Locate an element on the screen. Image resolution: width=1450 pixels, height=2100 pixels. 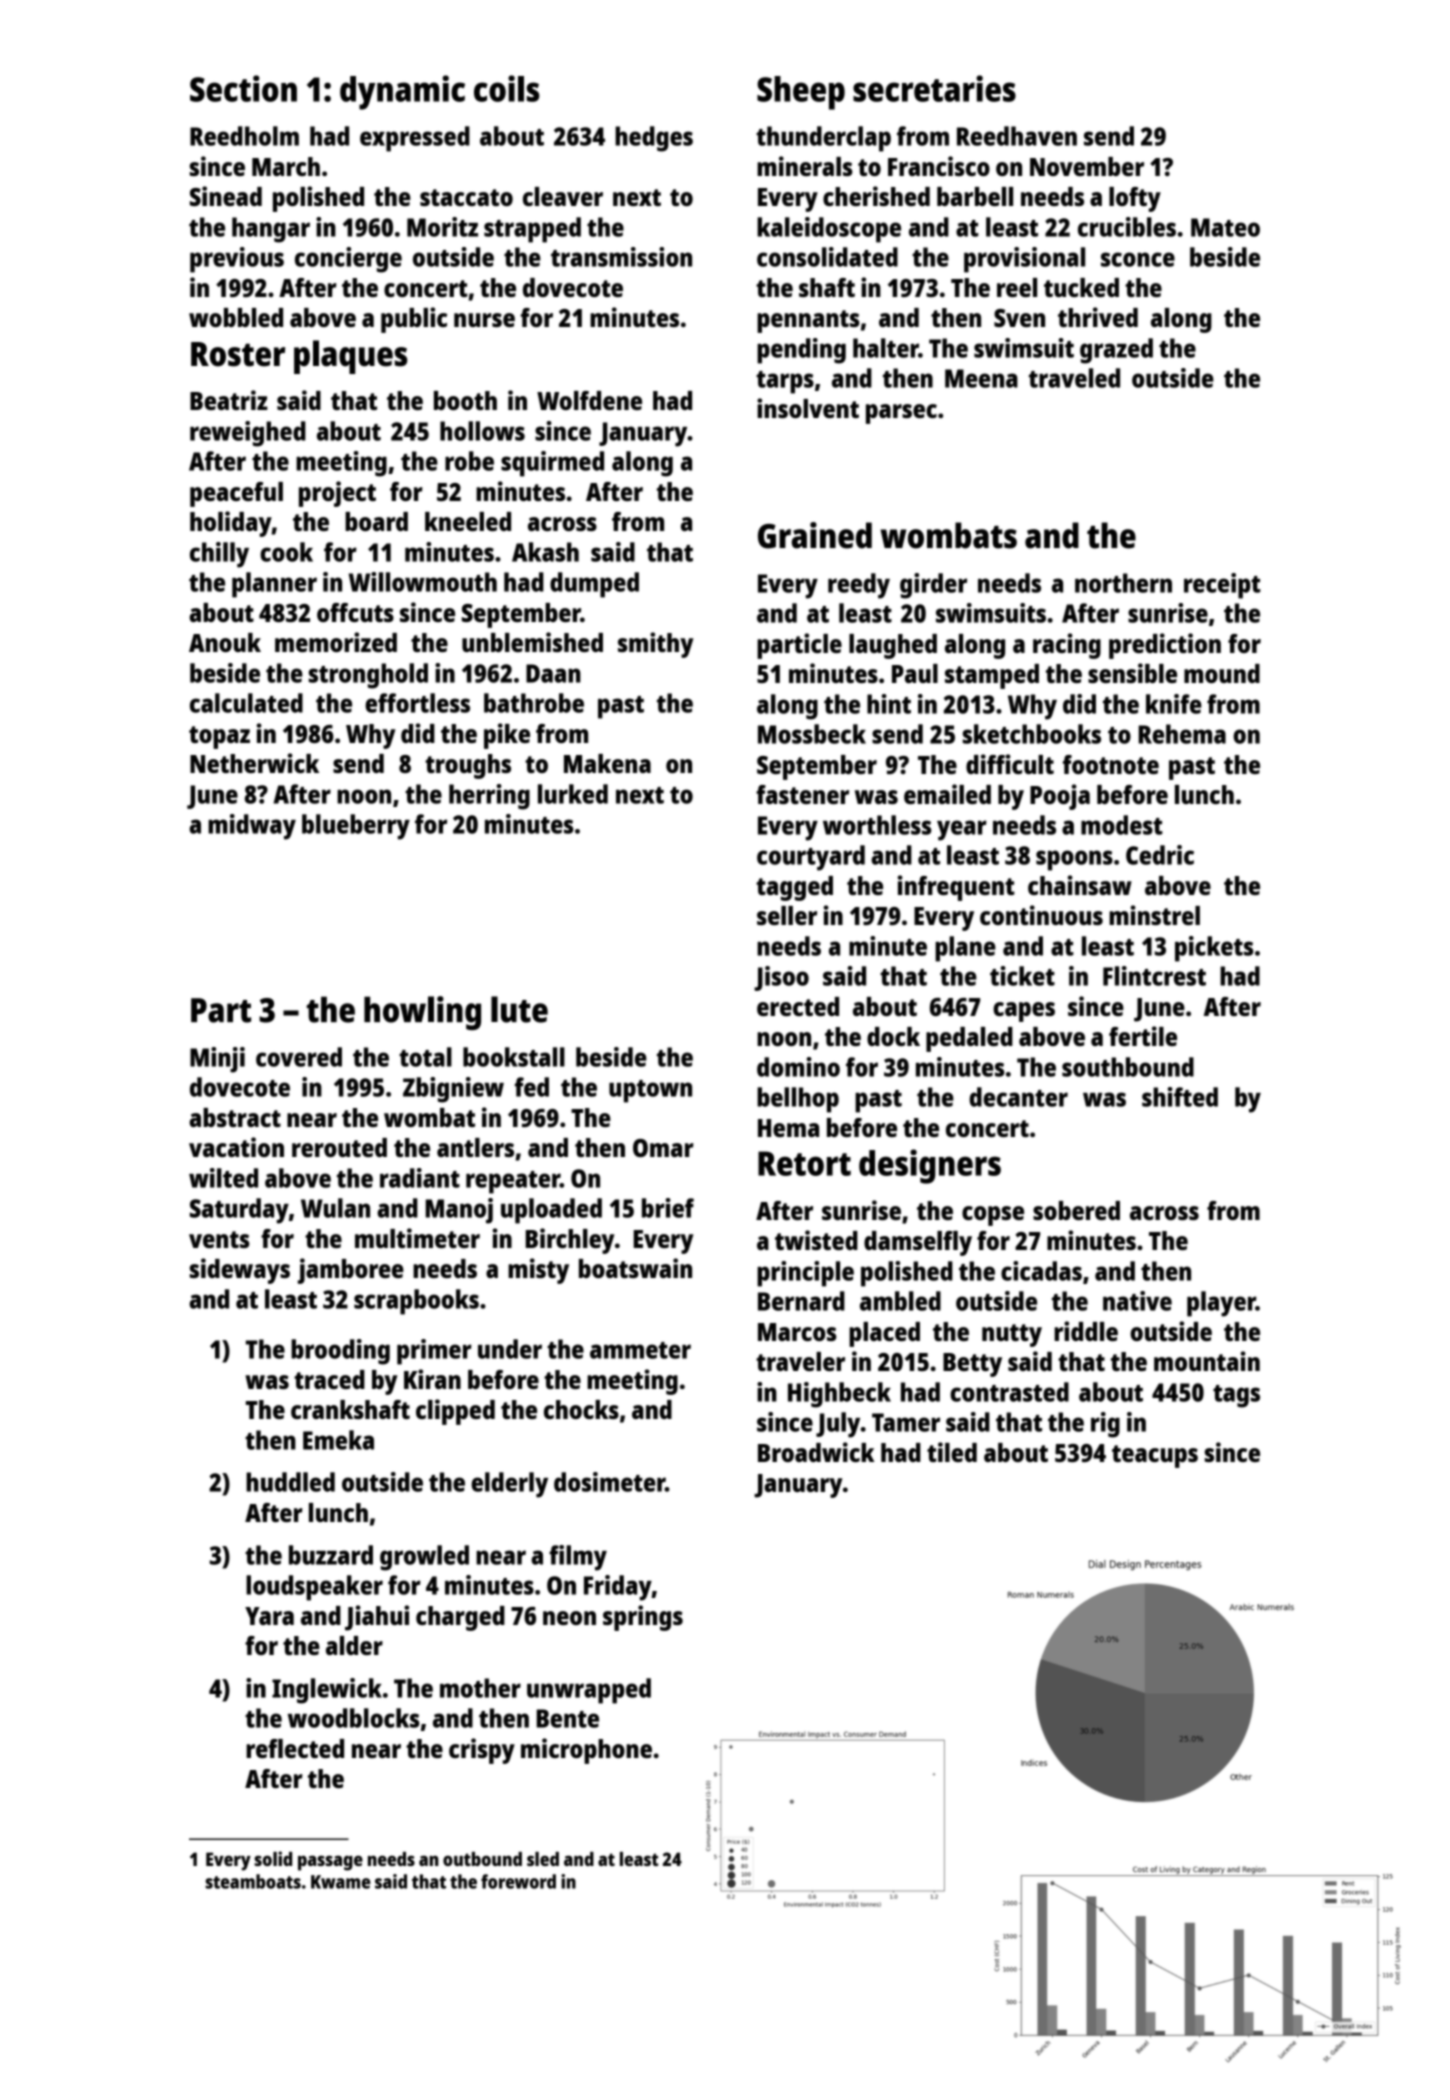
sideways is located at coordinates (240, 1271).
